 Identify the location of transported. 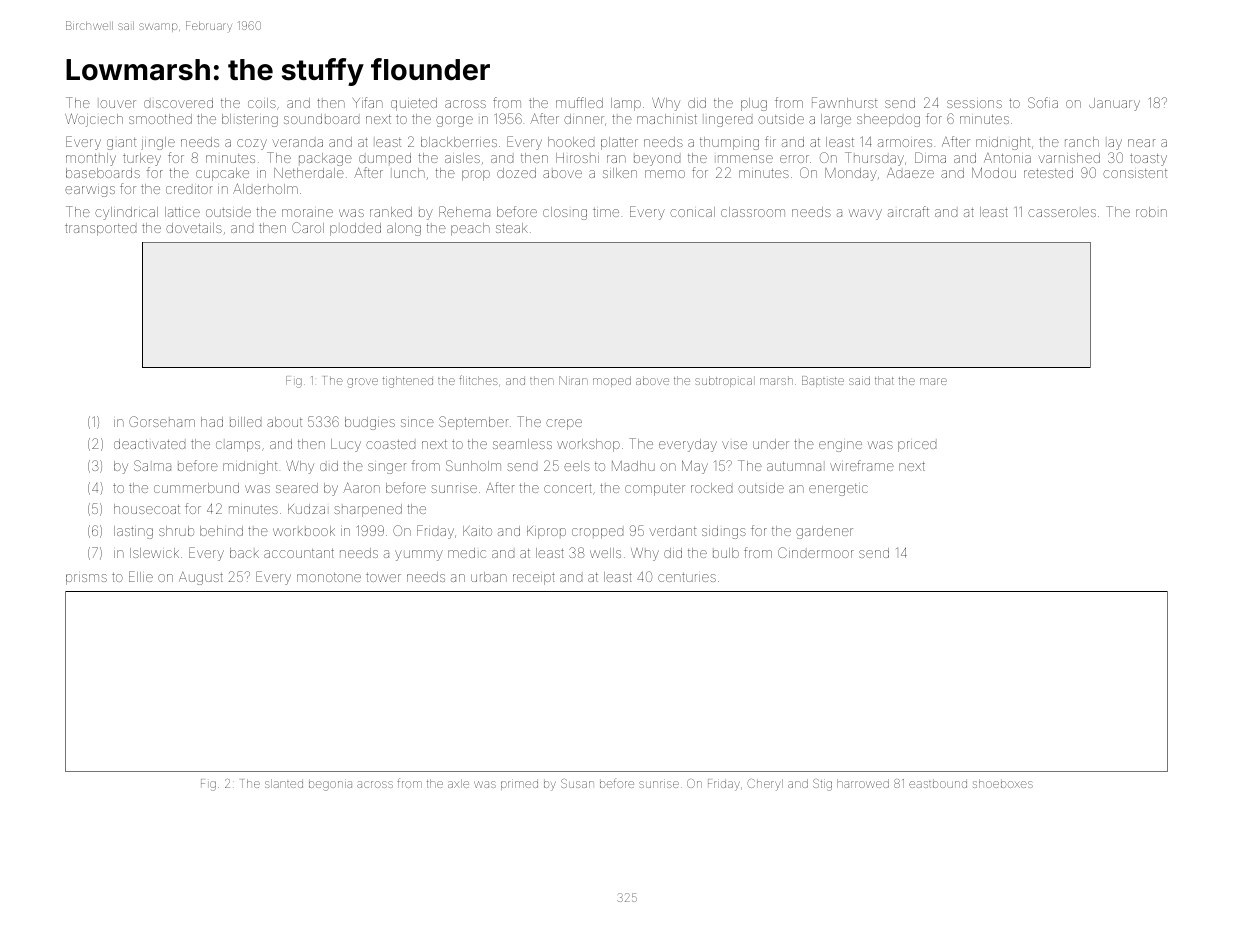
(100, 230).
